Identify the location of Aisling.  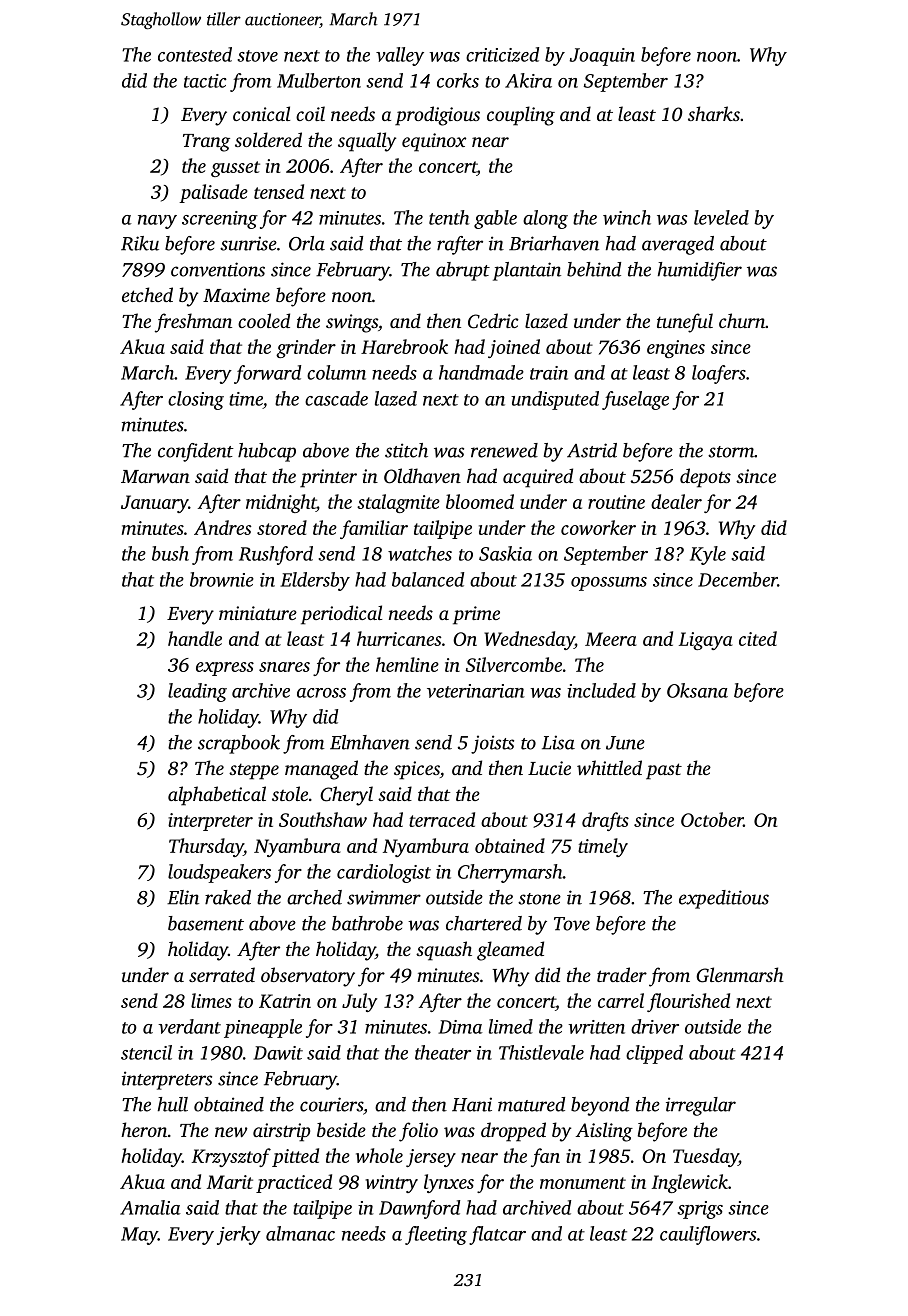
(604, 1132).
